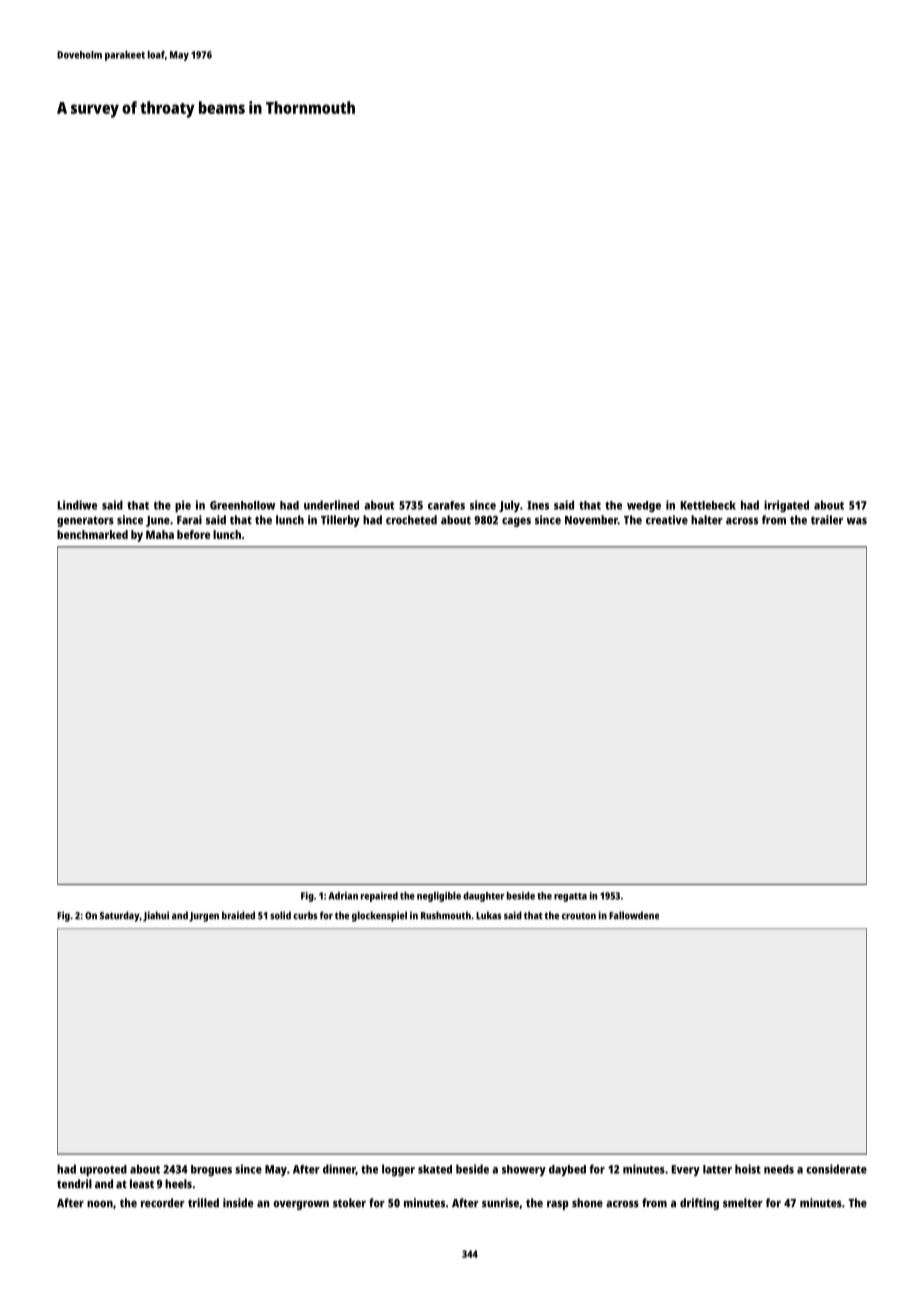 This screenshot has height=1308, width=924. Describe the element at coordinates (379, 897) in the screenshot. I see `repaired` at that location.
